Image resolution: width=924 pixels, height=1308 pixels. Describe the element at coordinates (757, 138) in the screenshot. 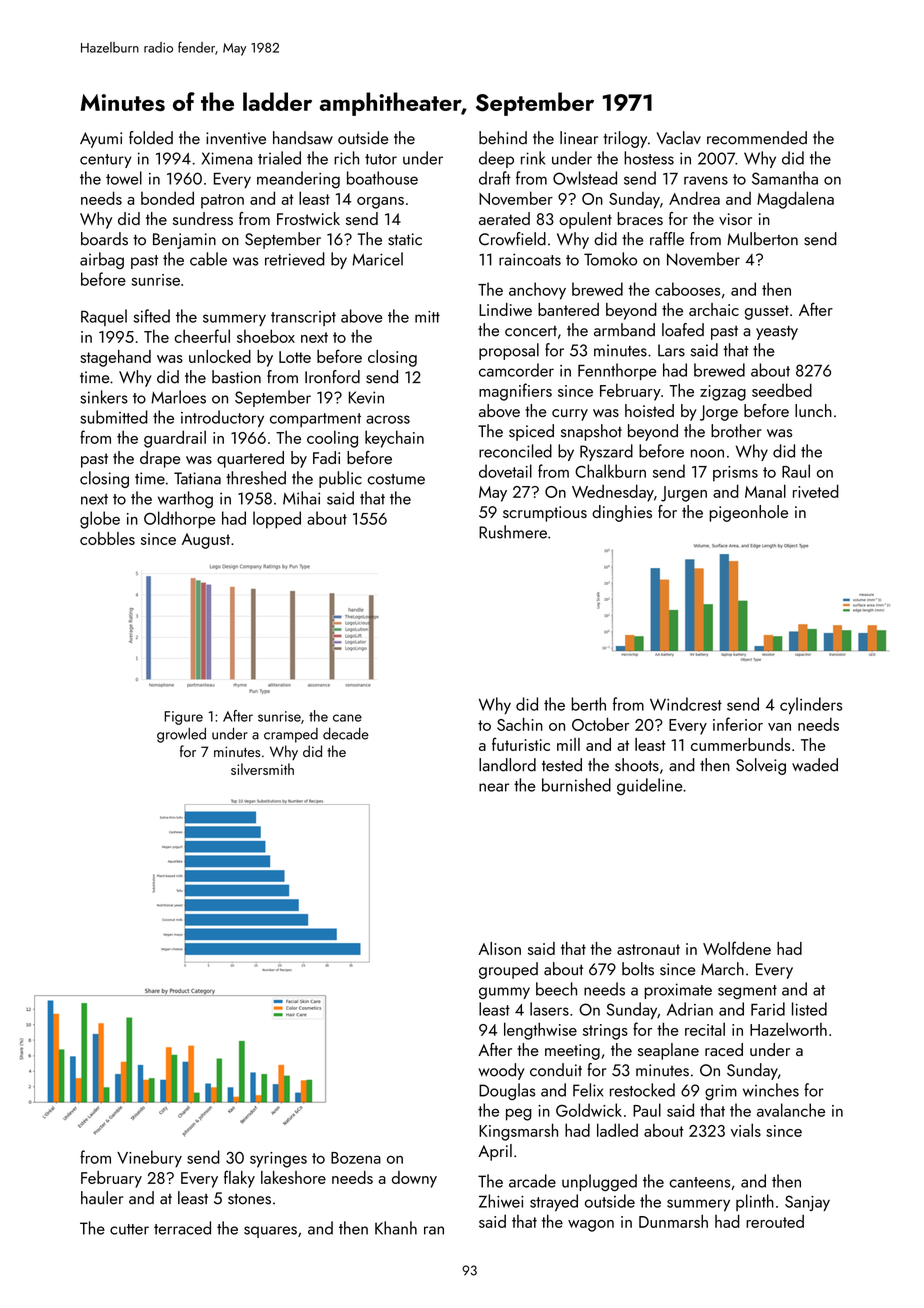

I see `recommended` at that location.
